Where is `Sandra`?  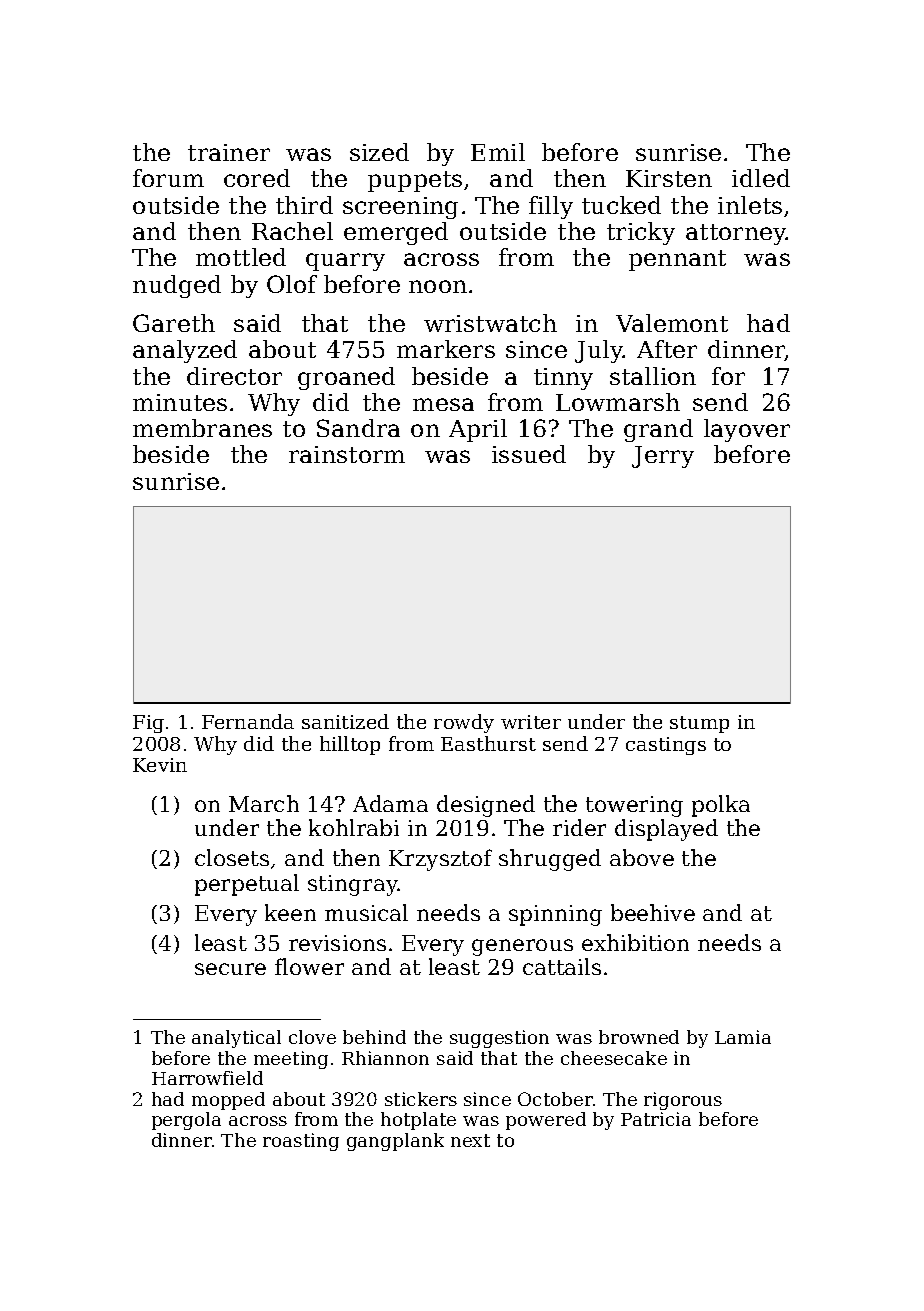
Sandra is located at coordinates (358, 428).
